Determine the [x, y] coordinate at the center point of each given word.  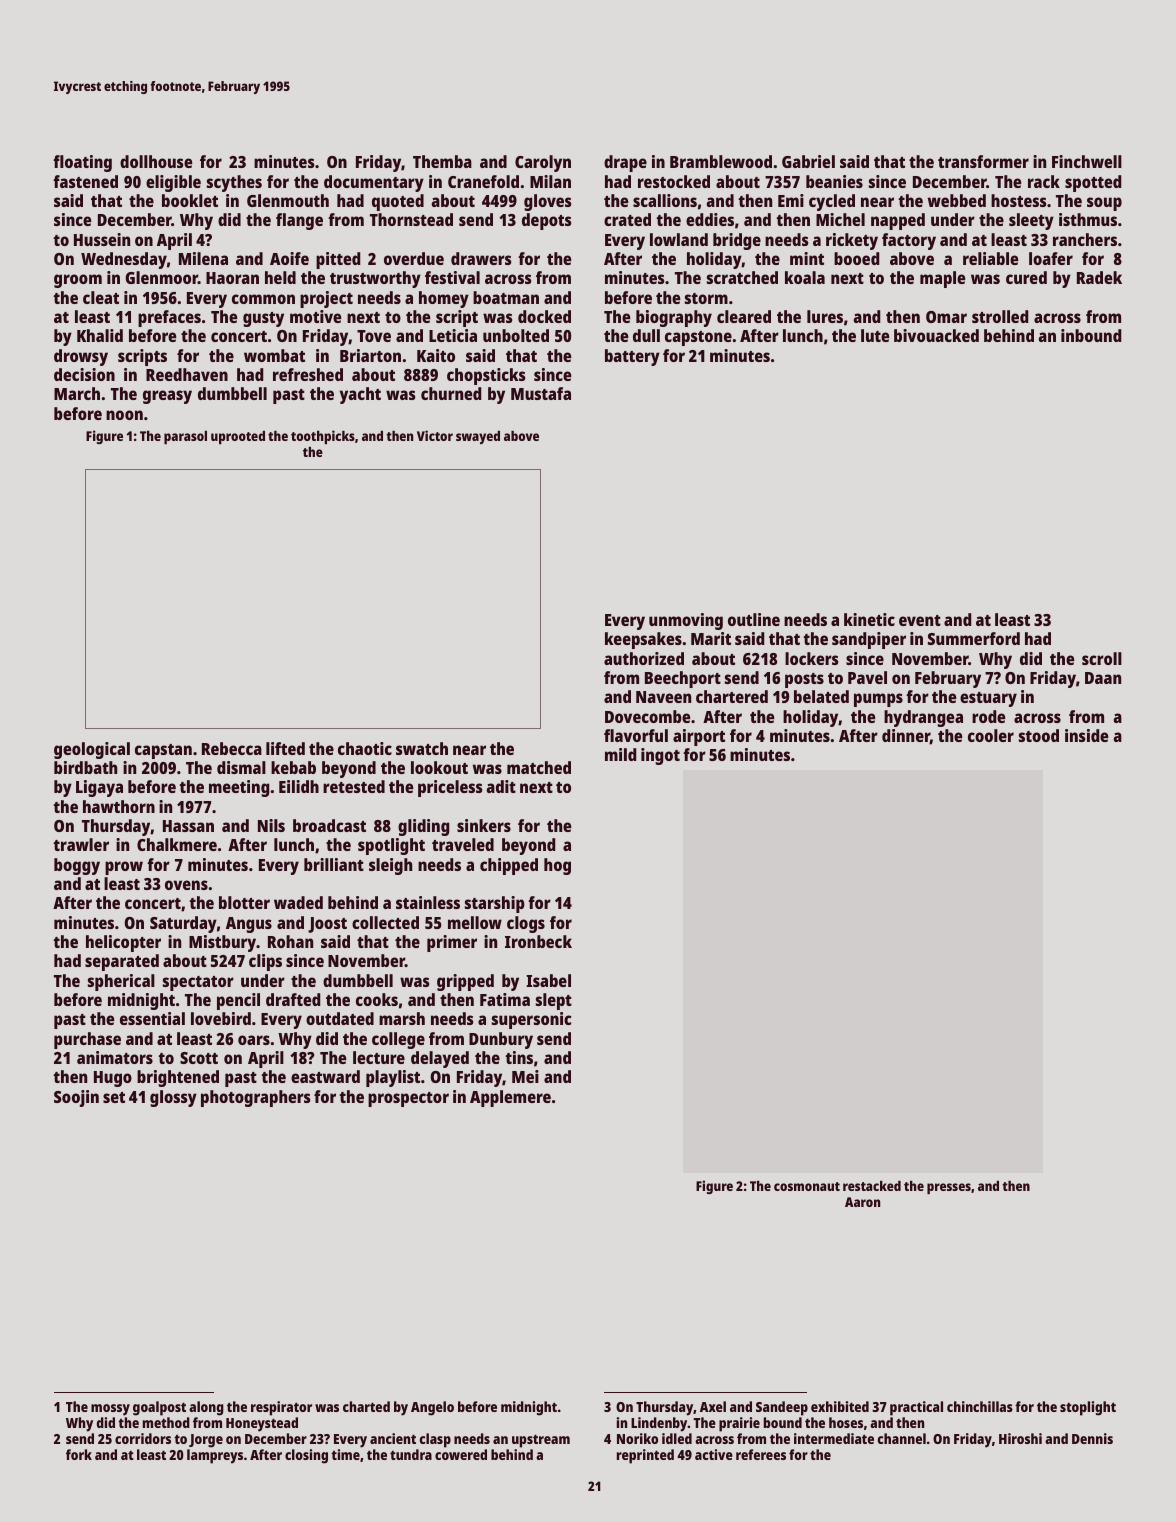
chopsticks [486, 376]
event [920, 620]
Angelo [432, 1408]
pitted [338, 260]
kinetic [869, 619]
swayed [478, 437]
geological [92, 750]
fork [79, 1454]
